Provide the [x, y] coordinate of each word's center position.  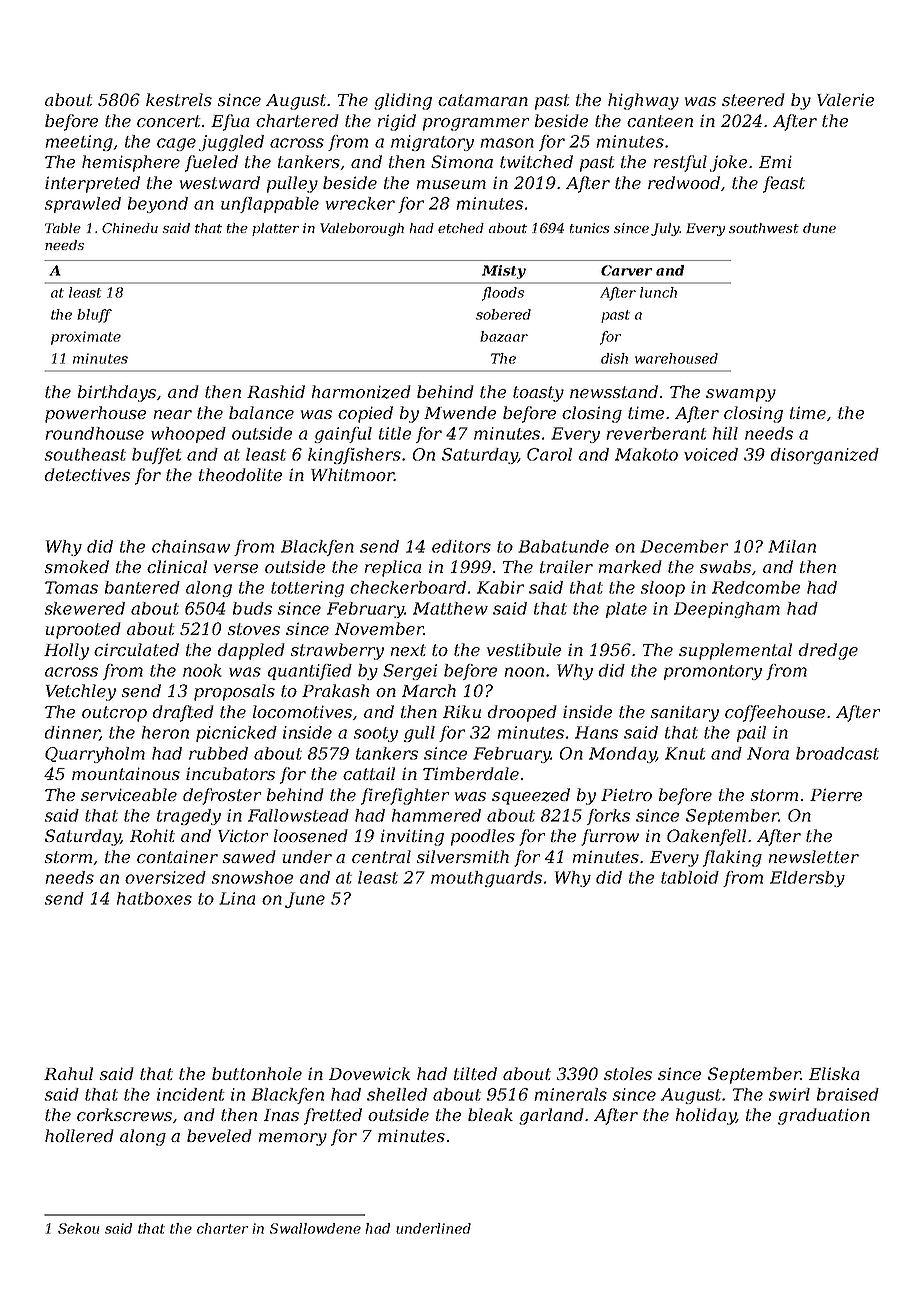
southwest [764, 228]
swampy [741, 395]
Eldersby [807, 879]
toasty [538, 394]
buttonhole [257, 1073]
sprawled [82, 205]
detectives [87, 474]
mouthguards [486, 879]
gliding [403, 101]
